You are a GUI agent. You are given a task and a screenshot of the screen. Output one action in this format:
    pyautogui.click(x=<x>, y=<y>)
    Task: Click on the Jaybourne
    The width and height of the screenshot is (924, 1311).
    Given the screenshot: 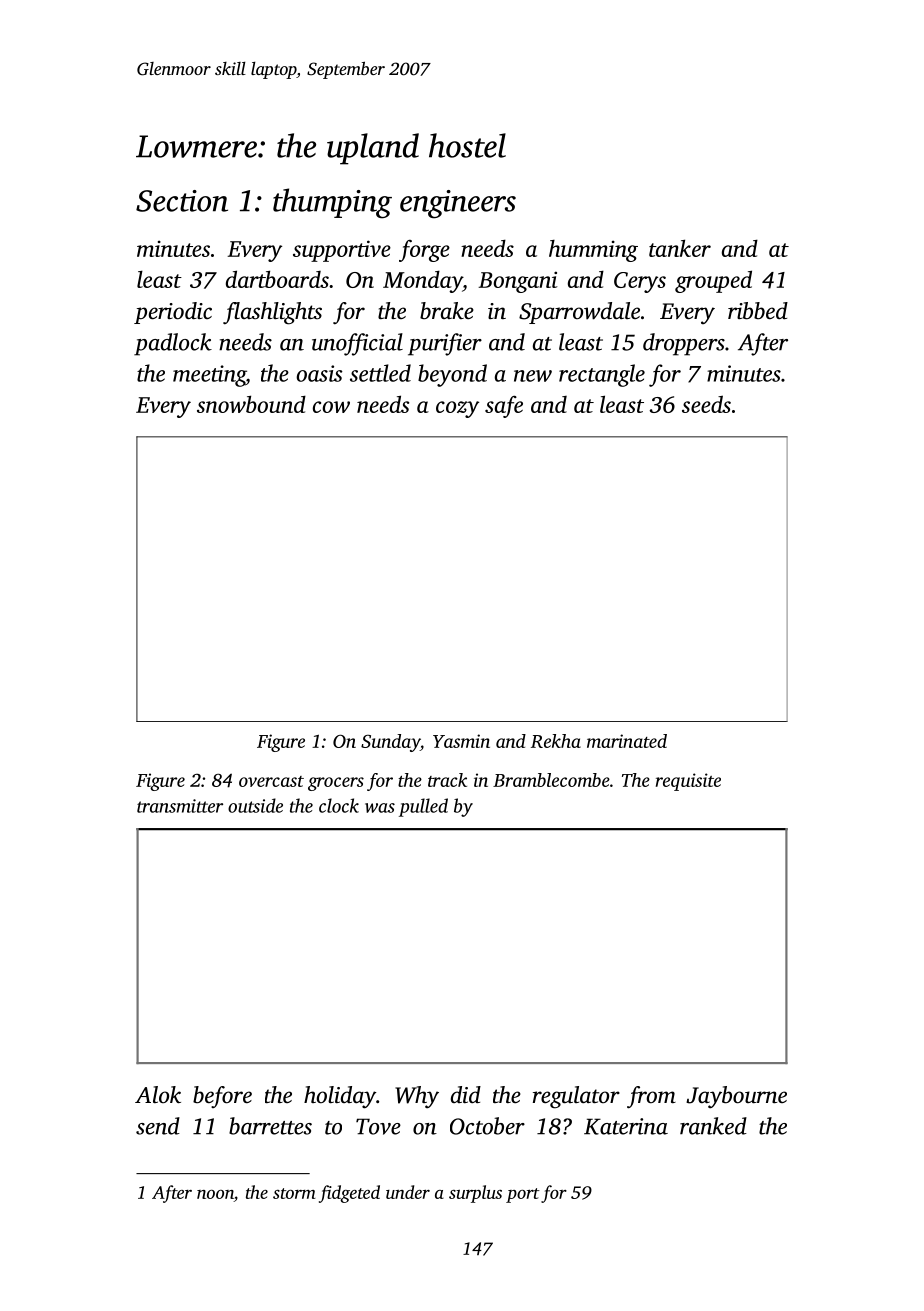 What is the action you would take?
    pyautogui.click(x=736, y=1097)
